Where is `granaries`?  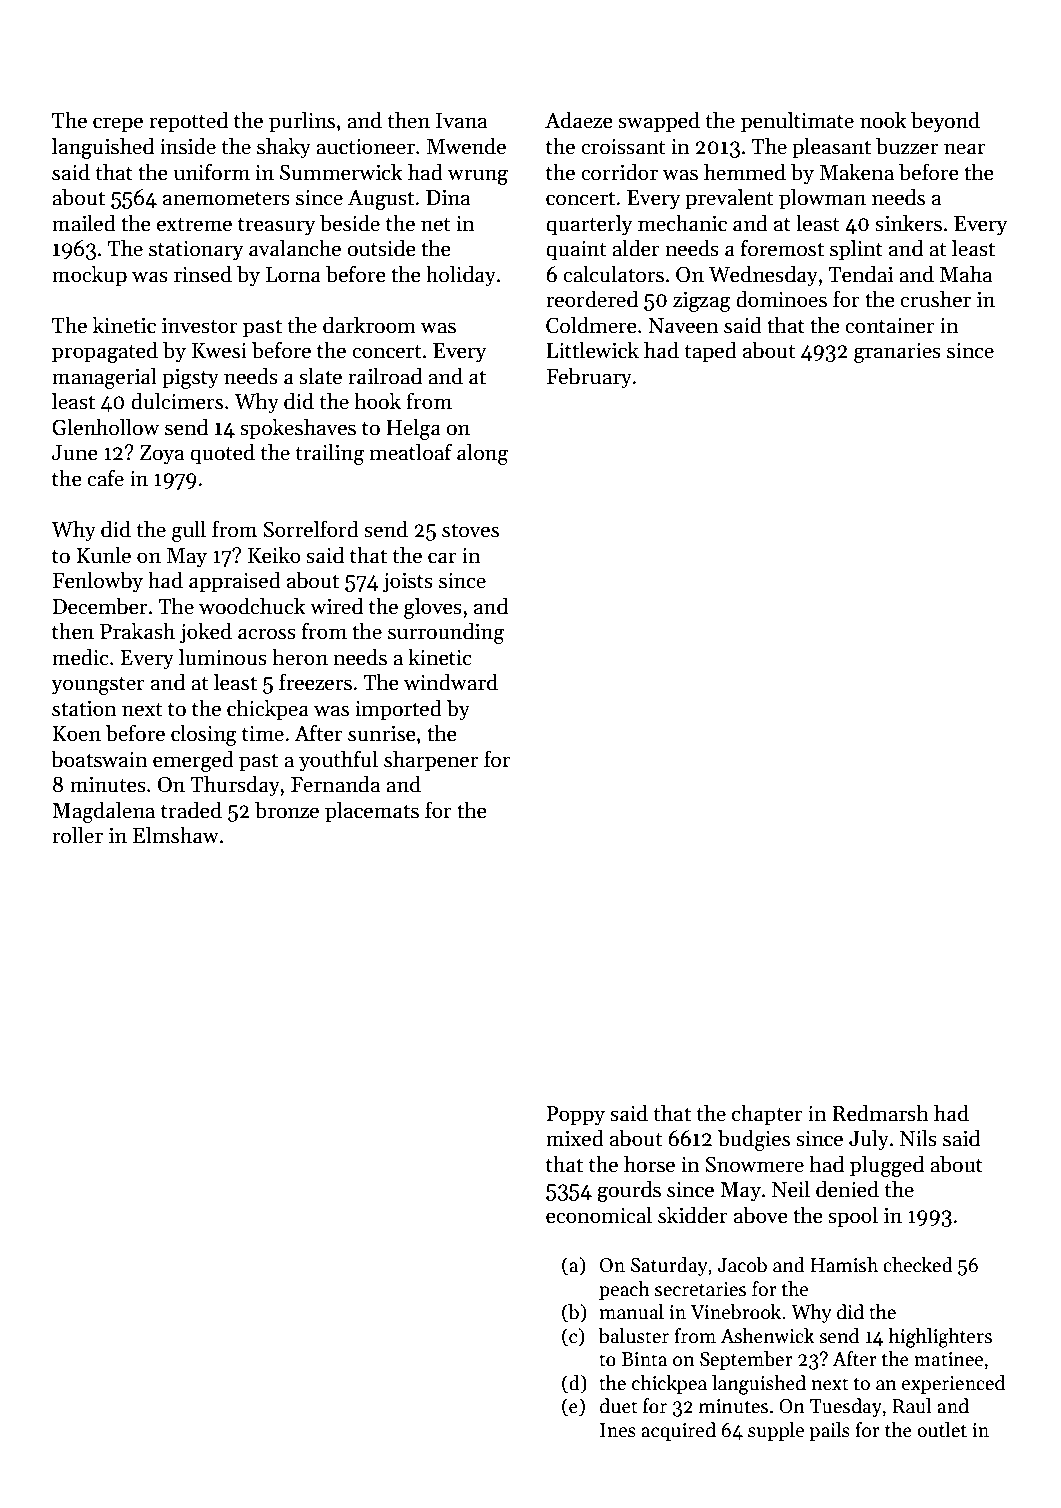
granaries is located at coordinates (897, 353).
